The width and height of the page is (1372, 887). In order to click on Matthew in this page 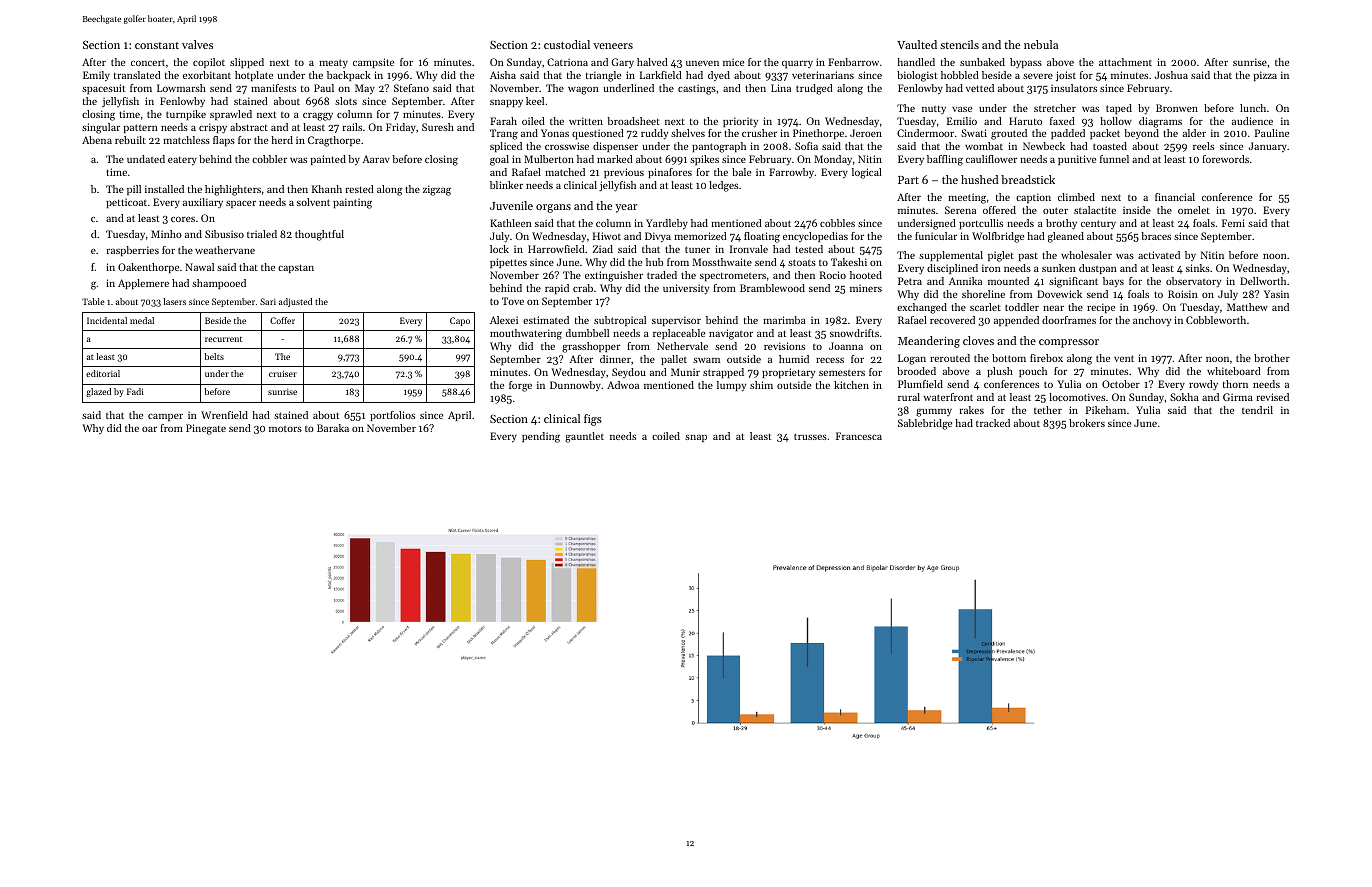, I will do `click(1247, 307)`.
